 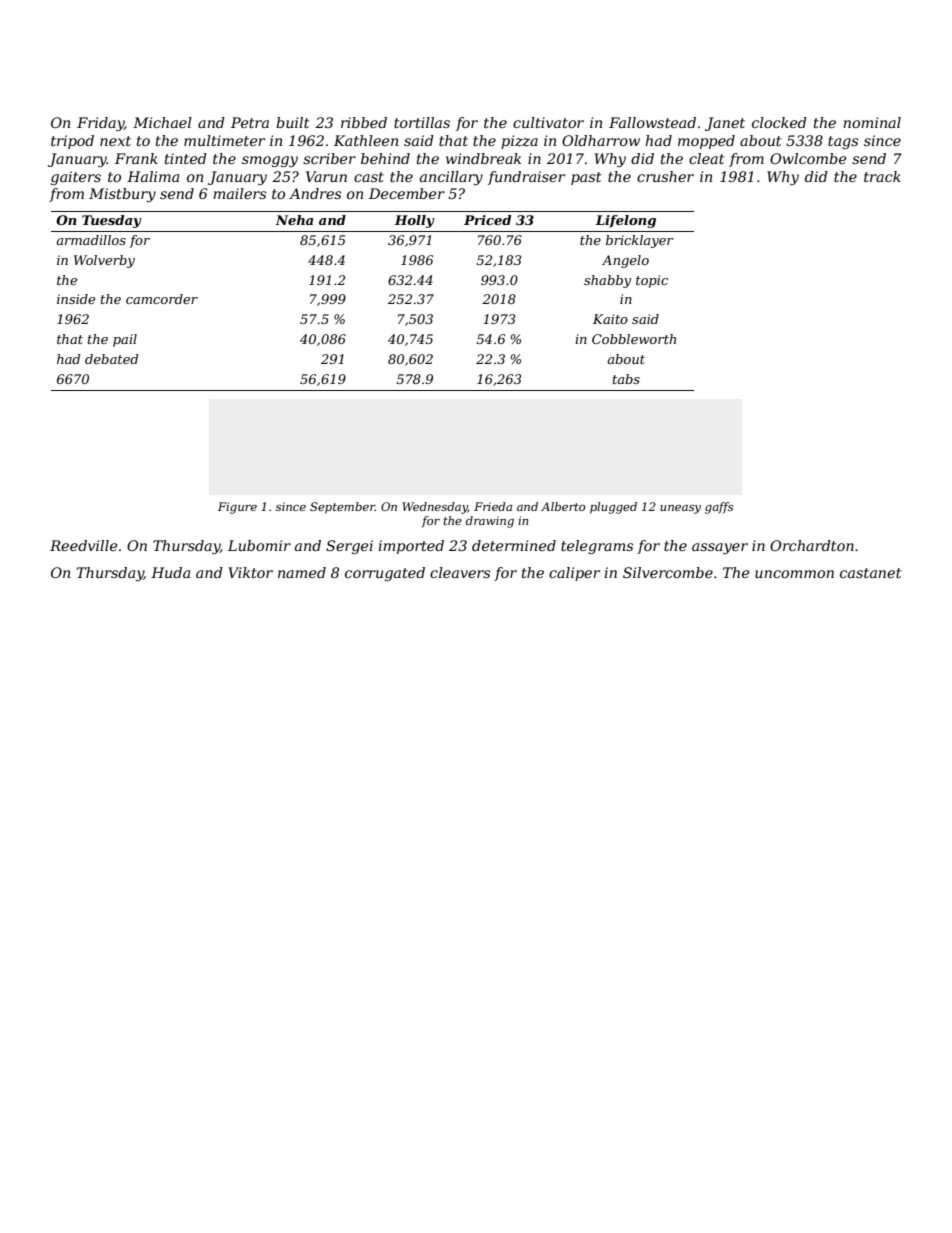 I want to click on Huda, so click(x=170, y=572).
